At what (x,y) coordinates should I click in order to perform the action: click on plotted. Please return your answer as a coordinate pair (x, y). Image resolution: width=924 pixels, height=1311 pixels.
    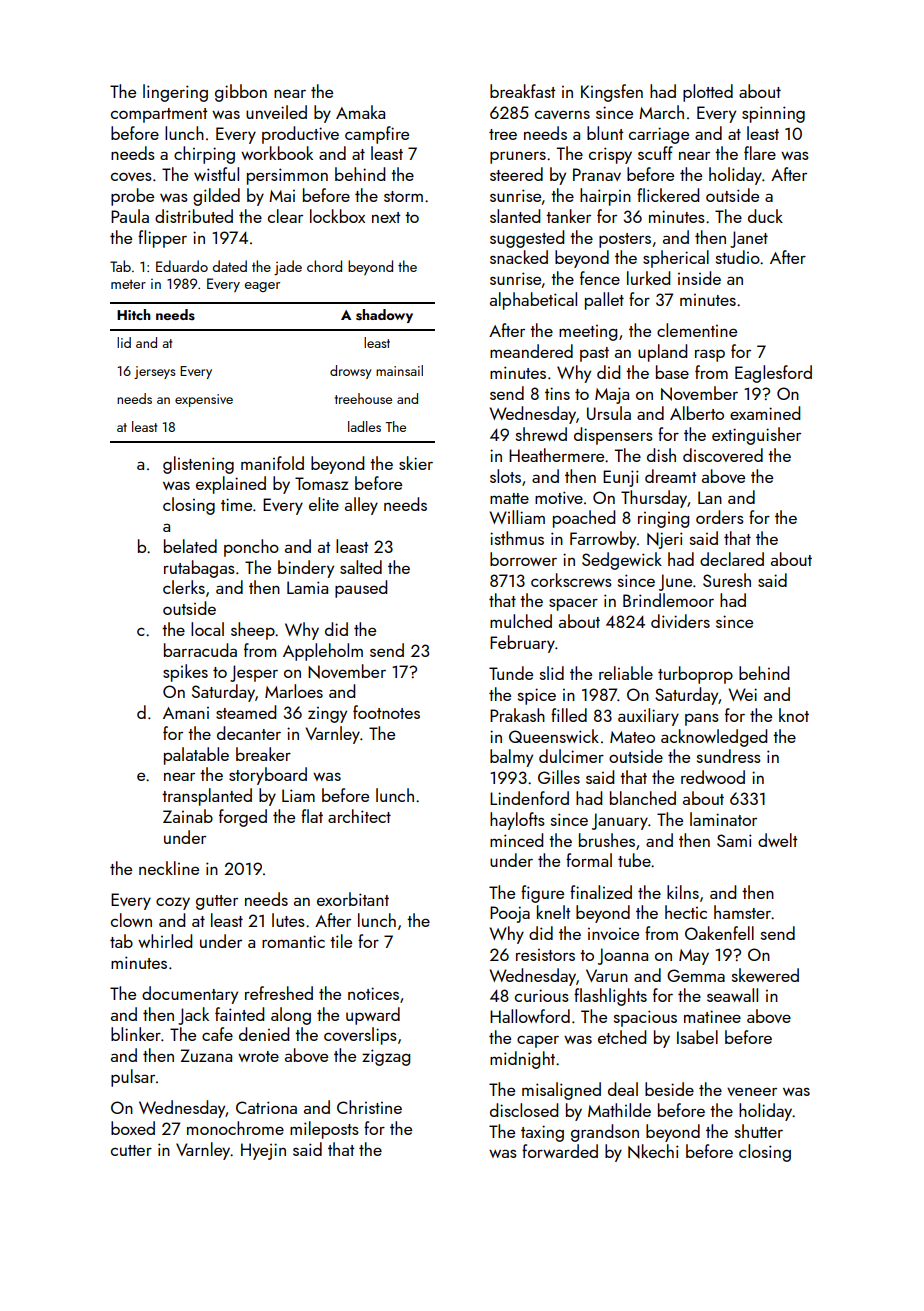
    Looking at the image, I should click on (708, 93).
